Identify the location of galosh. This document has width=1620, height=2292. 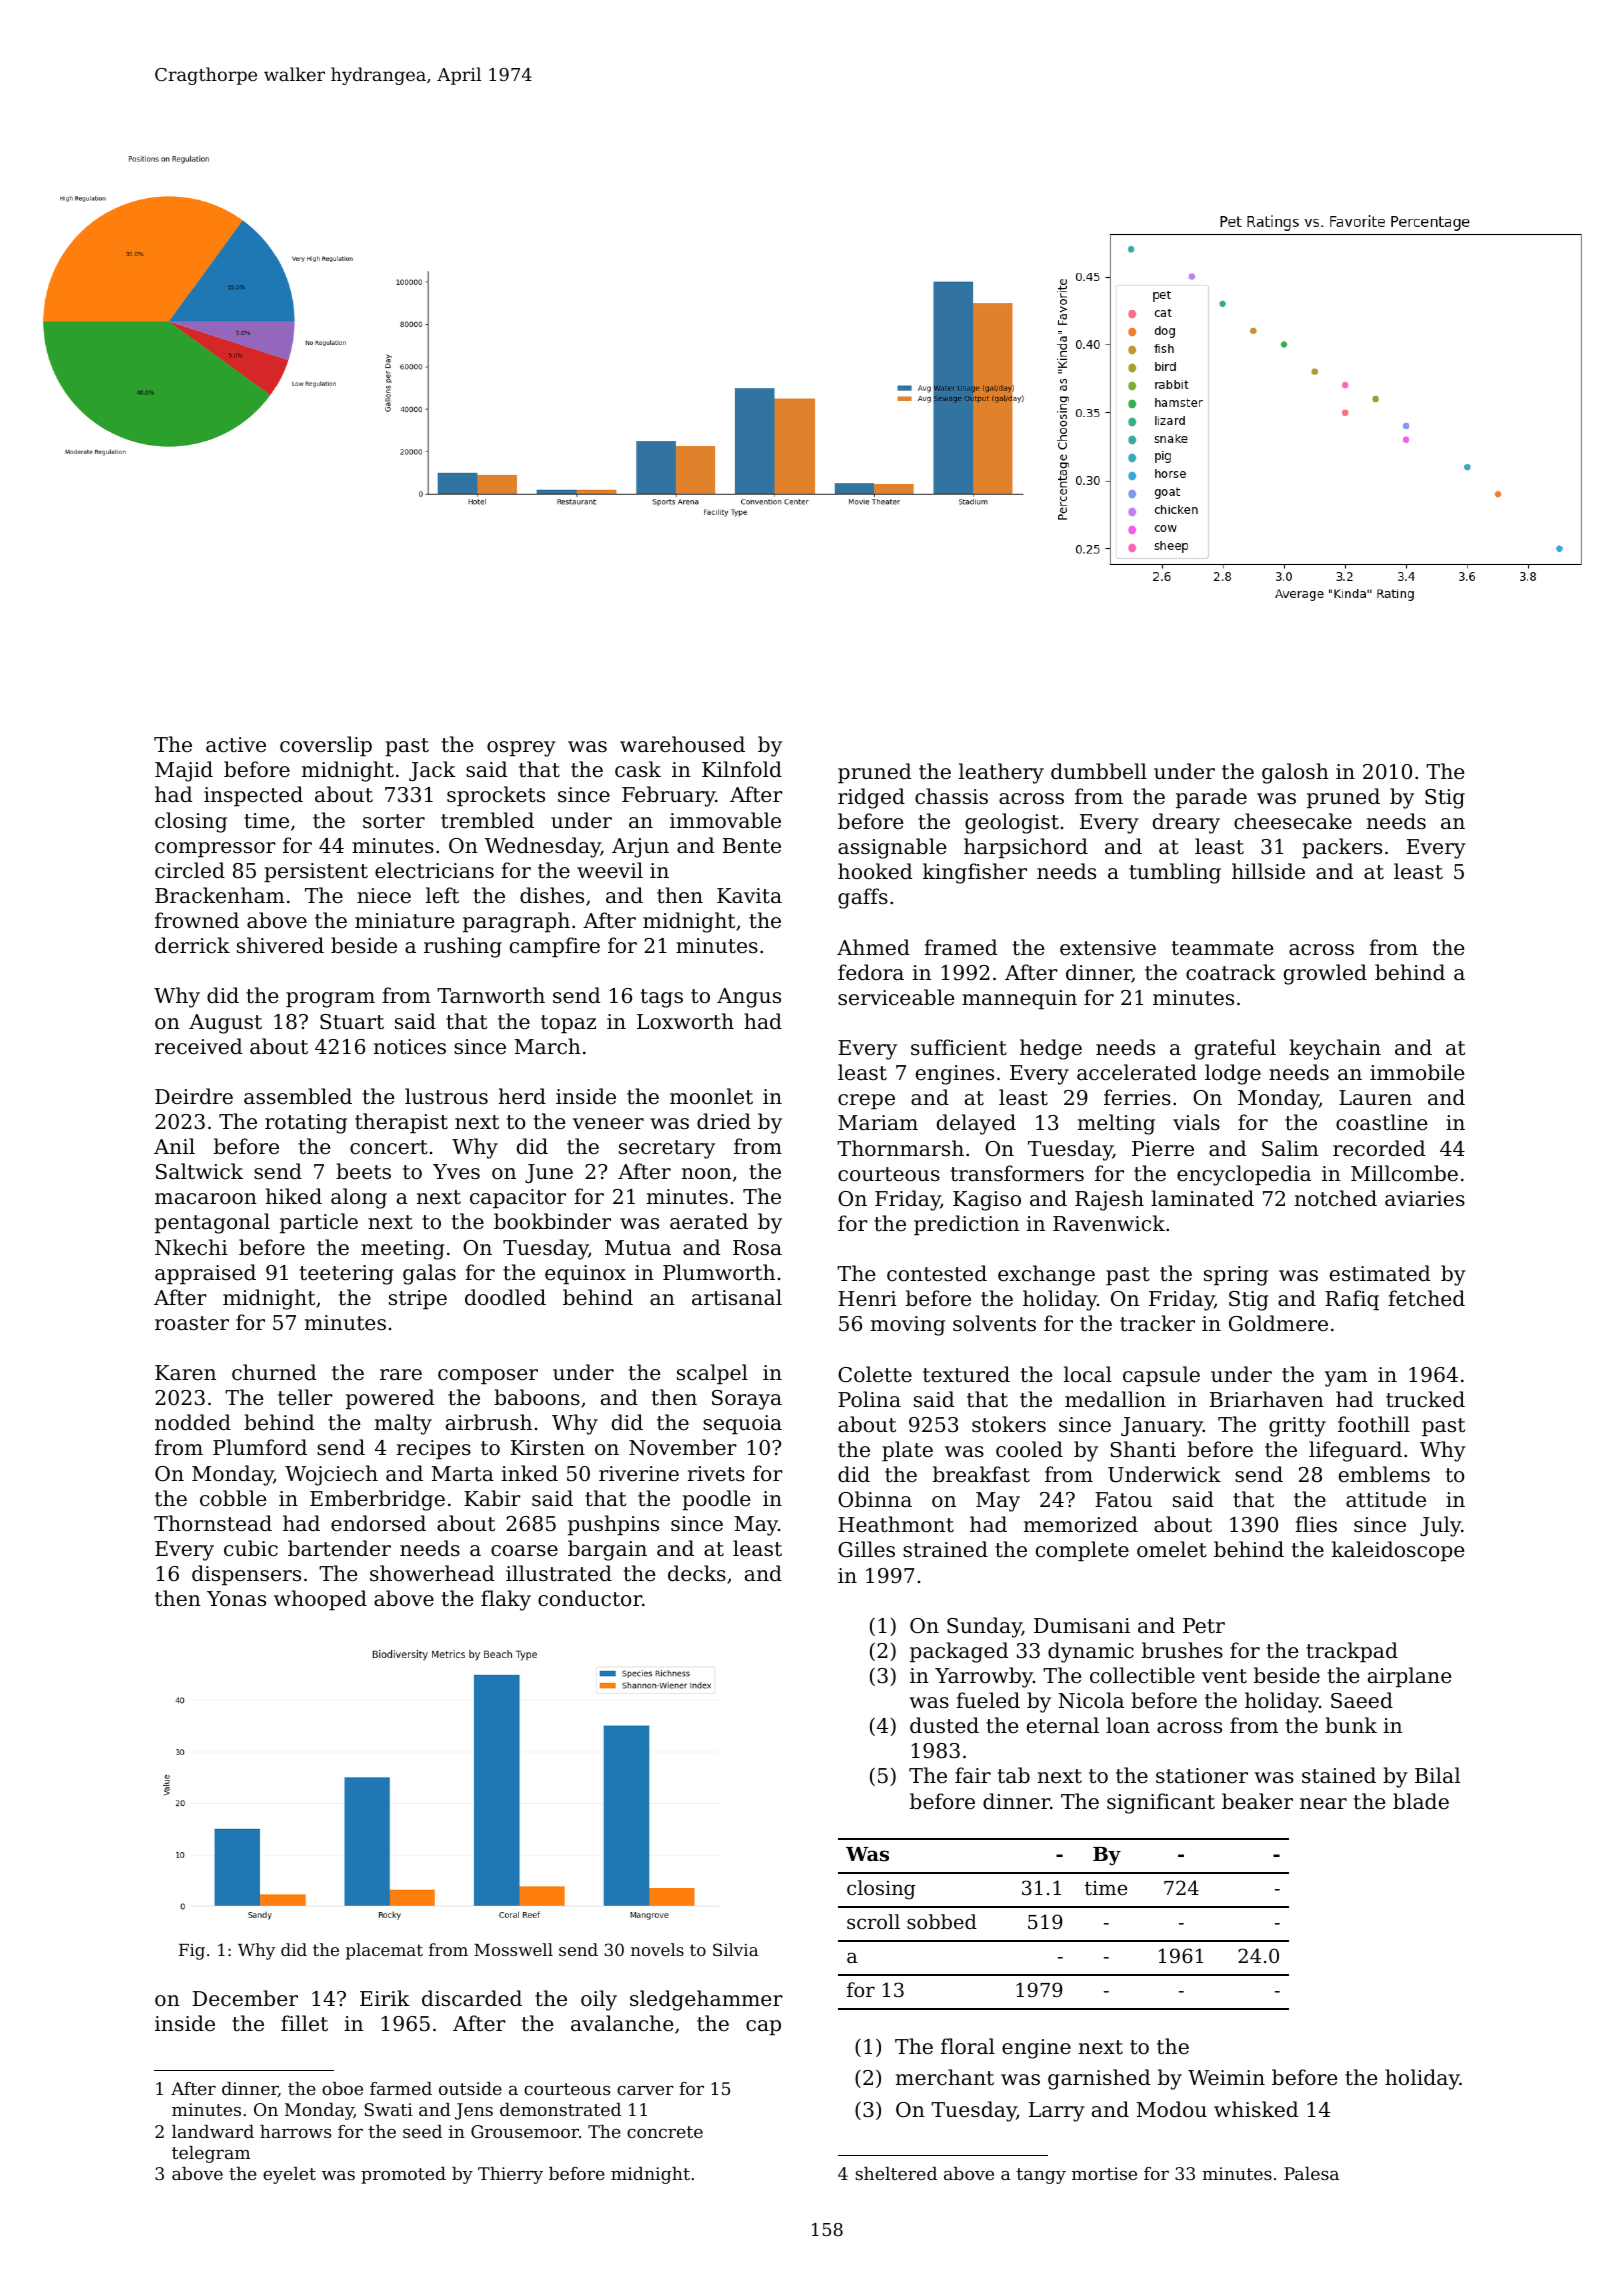
(1295, 773).
